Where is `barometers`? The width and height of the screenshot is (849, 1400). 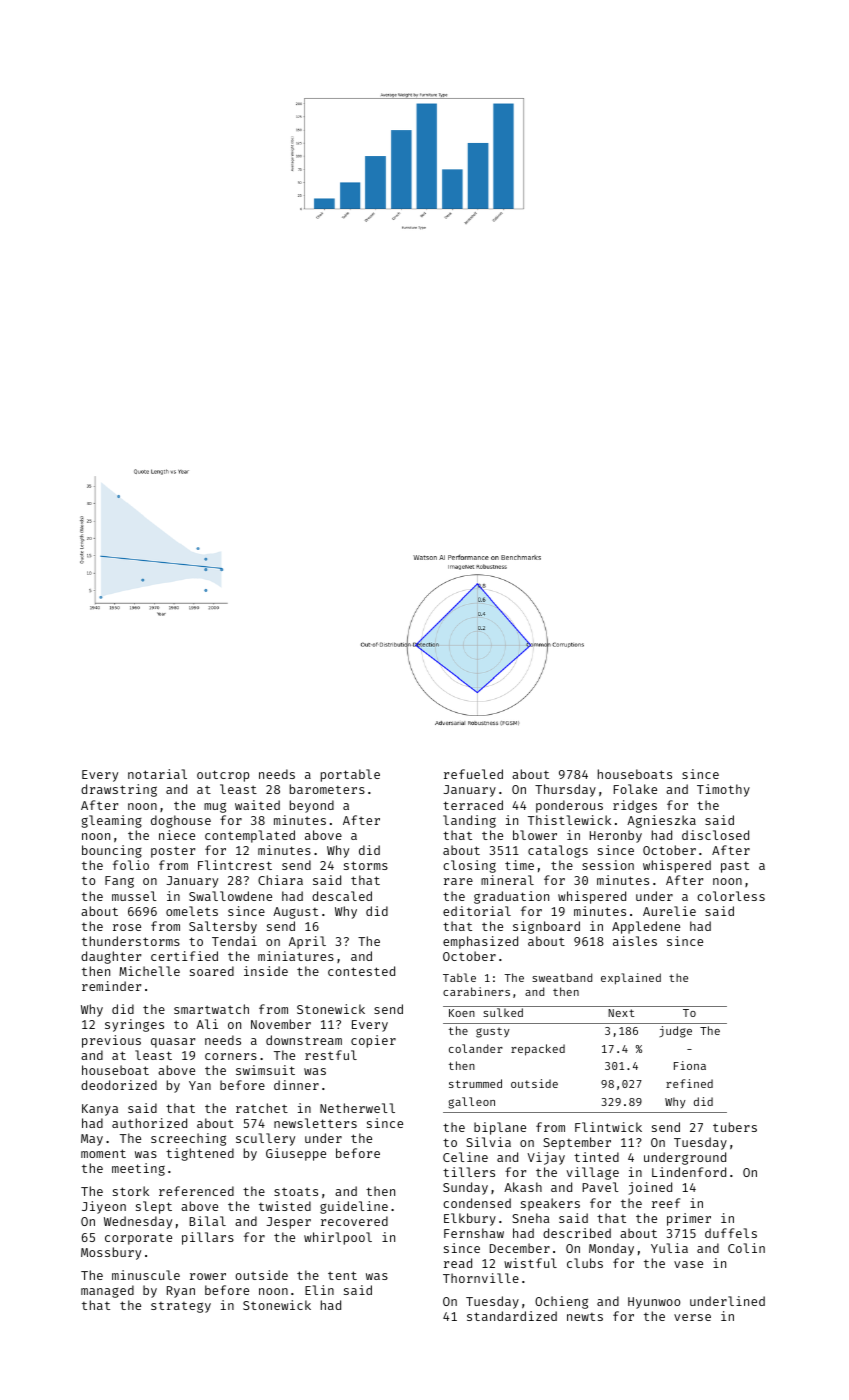 barometers is located at coordinates (327, 789).
